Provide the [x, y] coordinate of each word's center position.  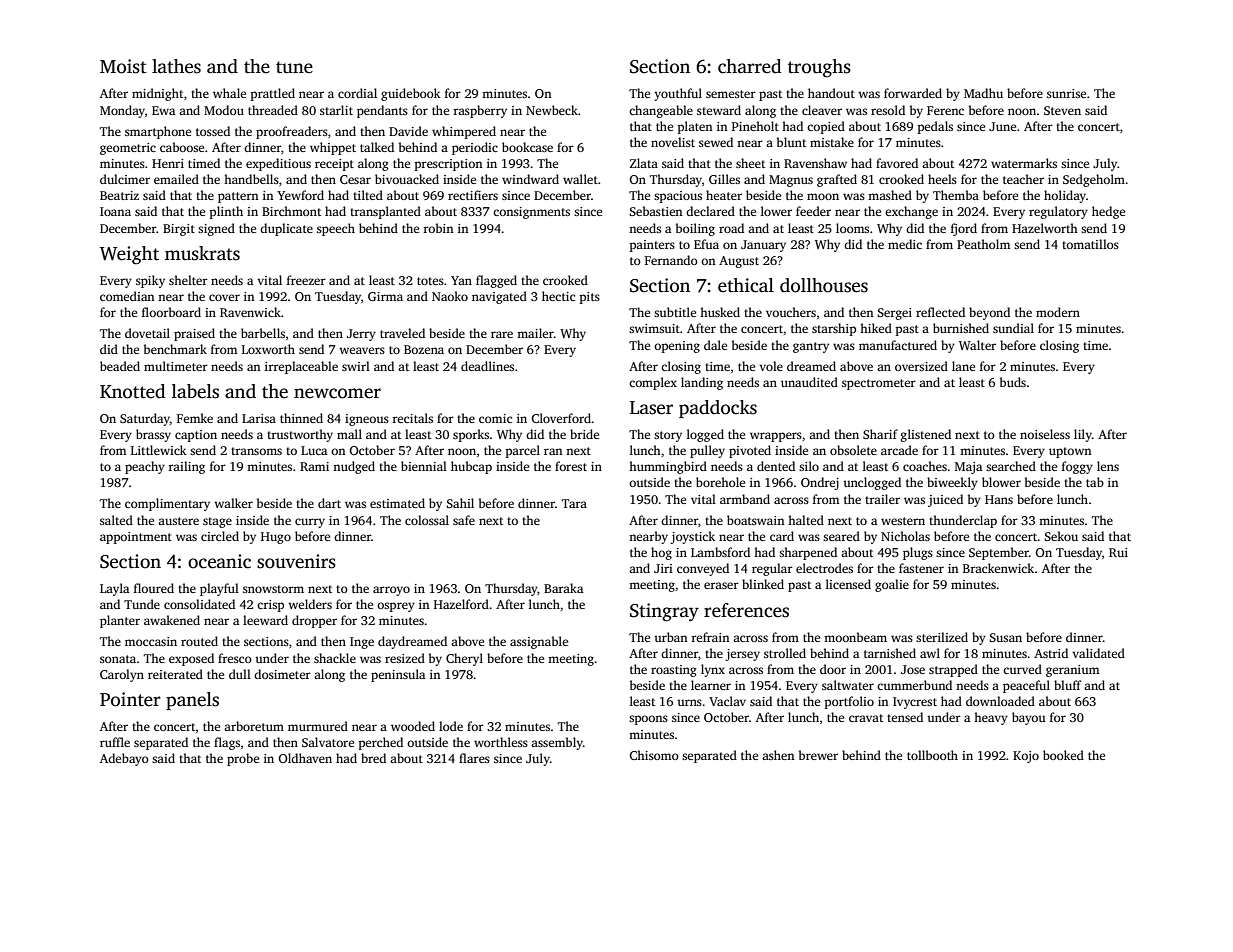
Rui [1118, 552]
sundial [1013, 328]
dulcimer [125, 179]
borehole [720, 482]
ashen [778, 755]
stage [217, 522]
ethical [746, 285]
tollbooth [932, 755]
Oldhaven [305, 758]
